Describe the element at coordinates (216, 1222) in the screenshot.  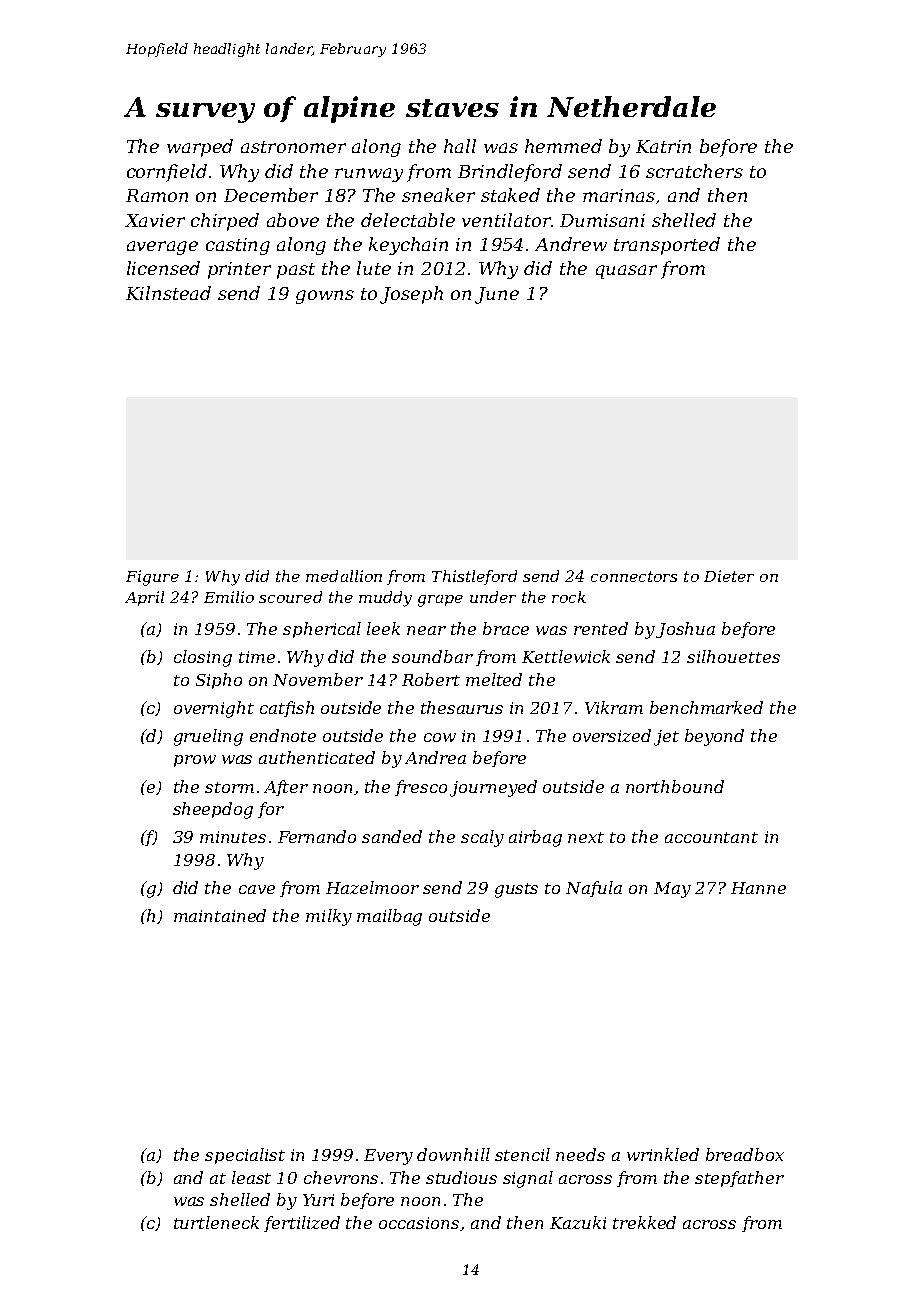
I see `turtleneck` at that location.
